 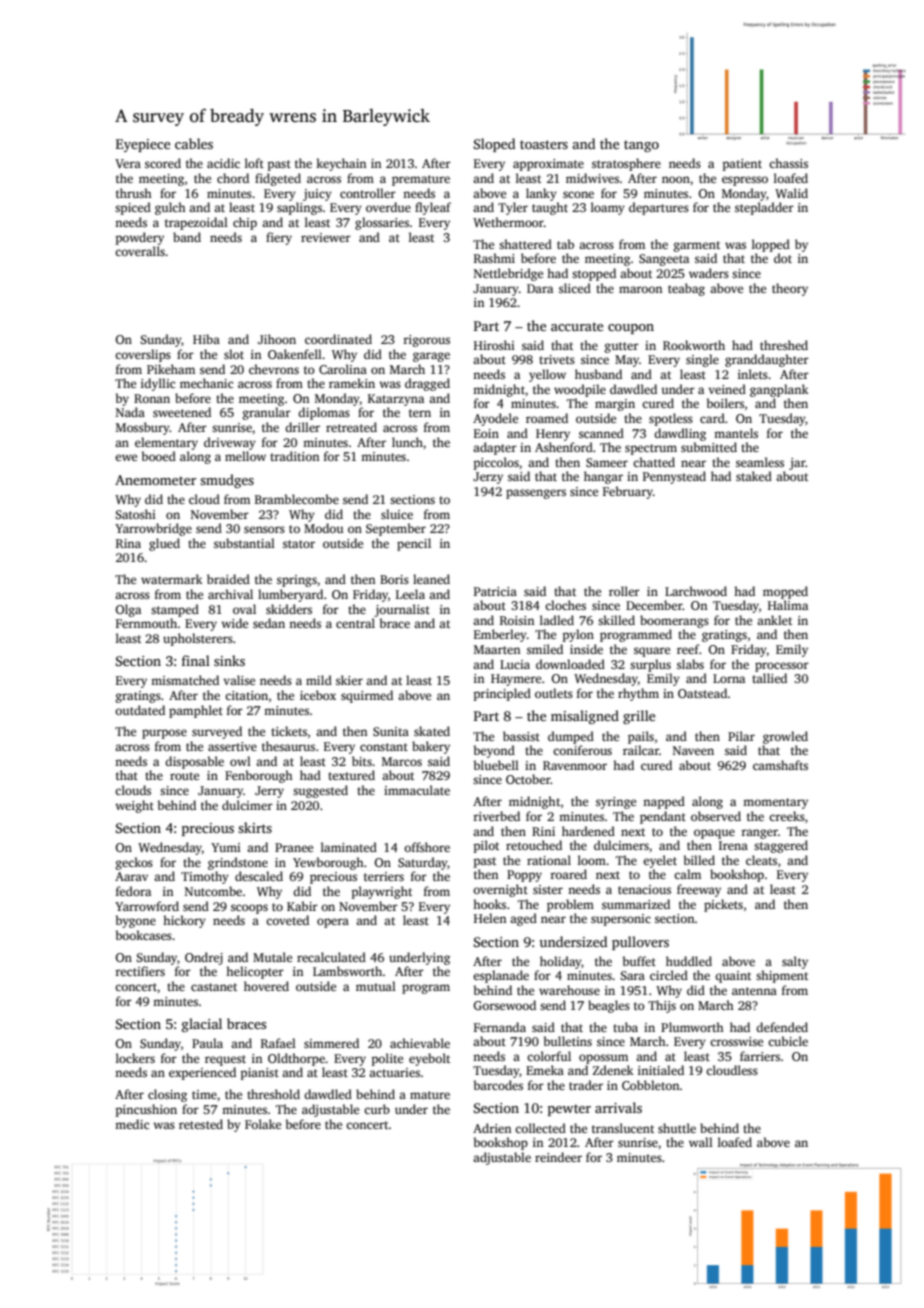 I want to click on saplings, so click(x=299, y=208).
